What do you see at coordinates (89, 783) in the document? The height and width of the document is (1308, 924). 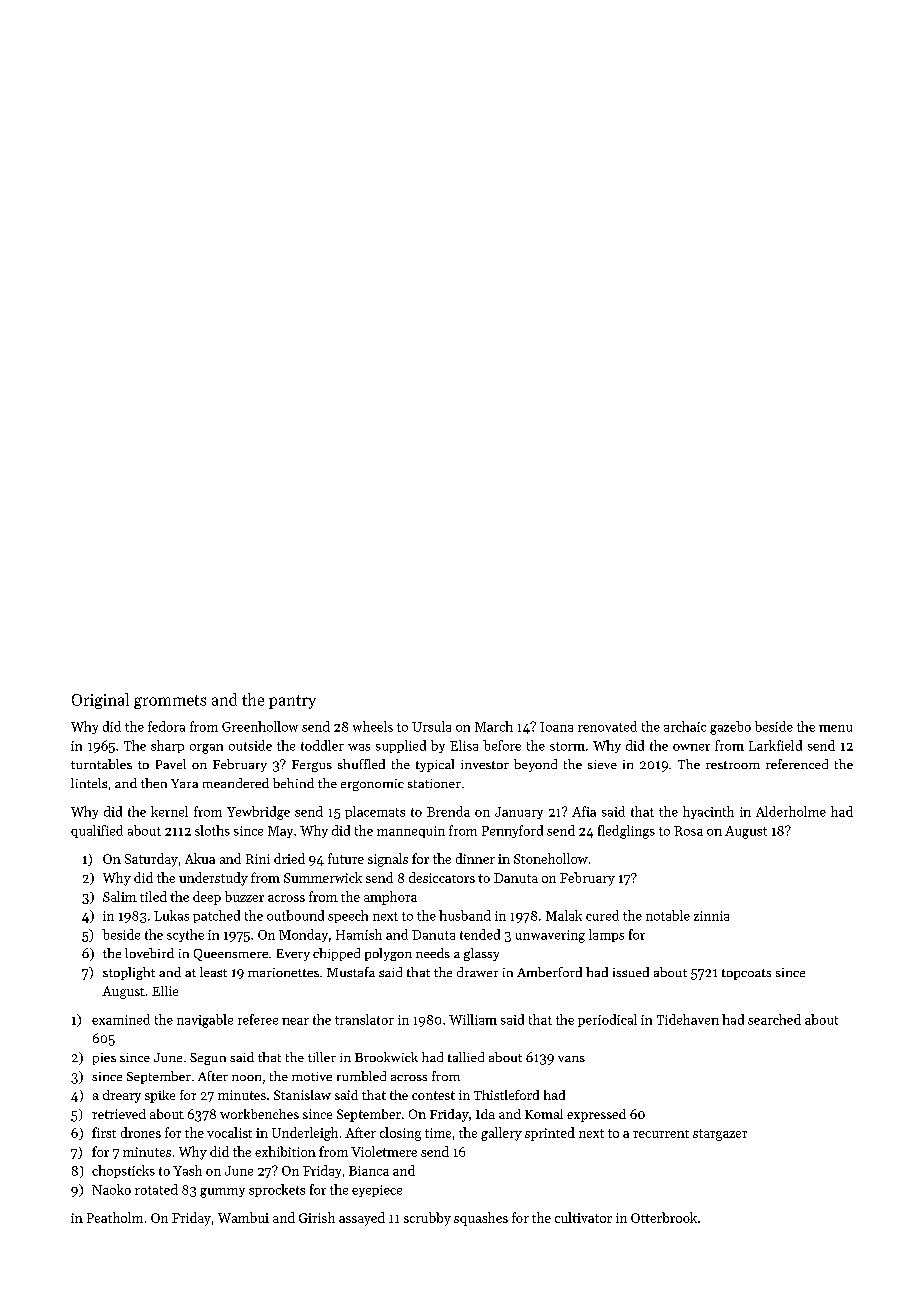 I see `lintels` at bounding box center [89, 783].
